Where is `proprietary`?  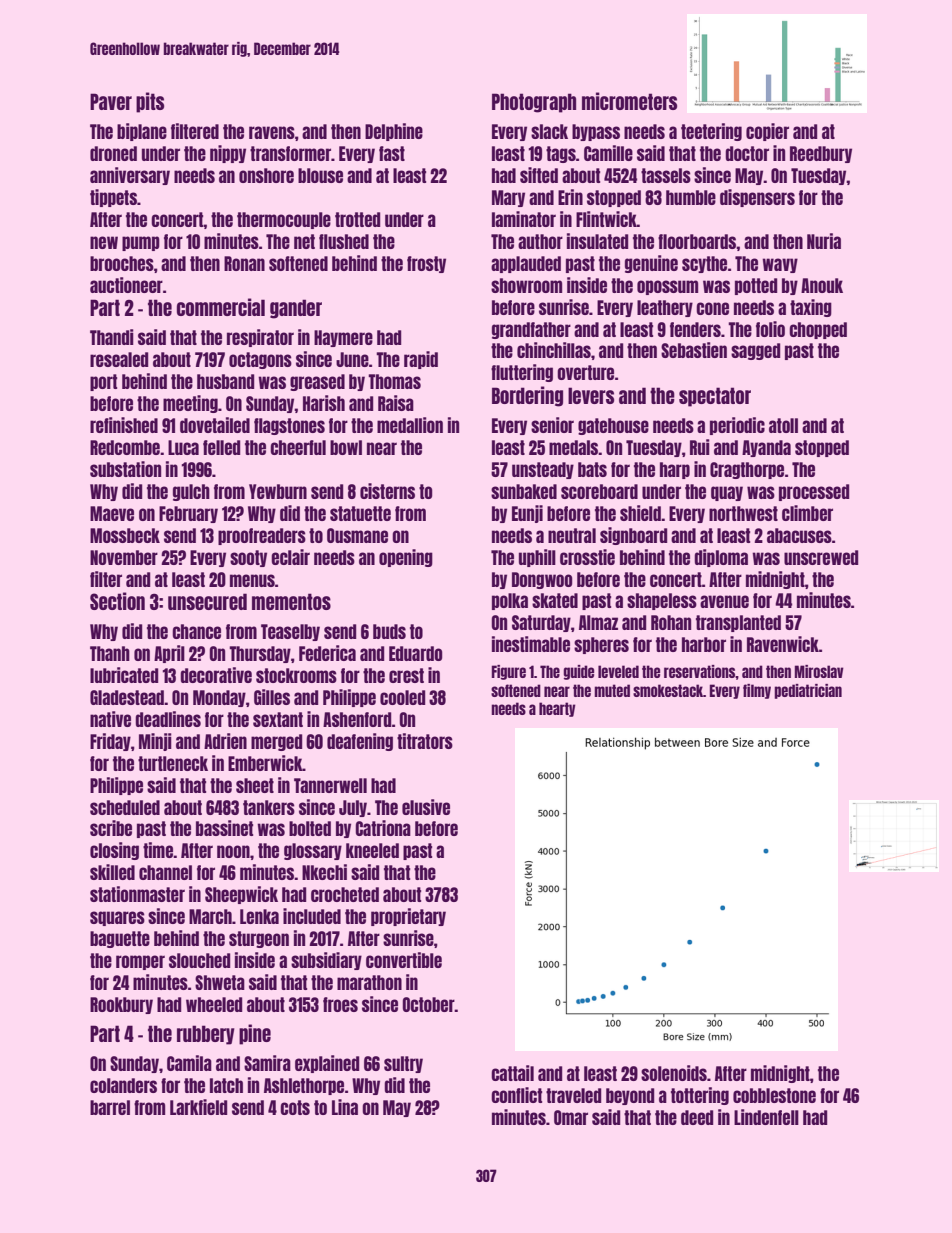 proprietary is located at coordinates (408, 917).
